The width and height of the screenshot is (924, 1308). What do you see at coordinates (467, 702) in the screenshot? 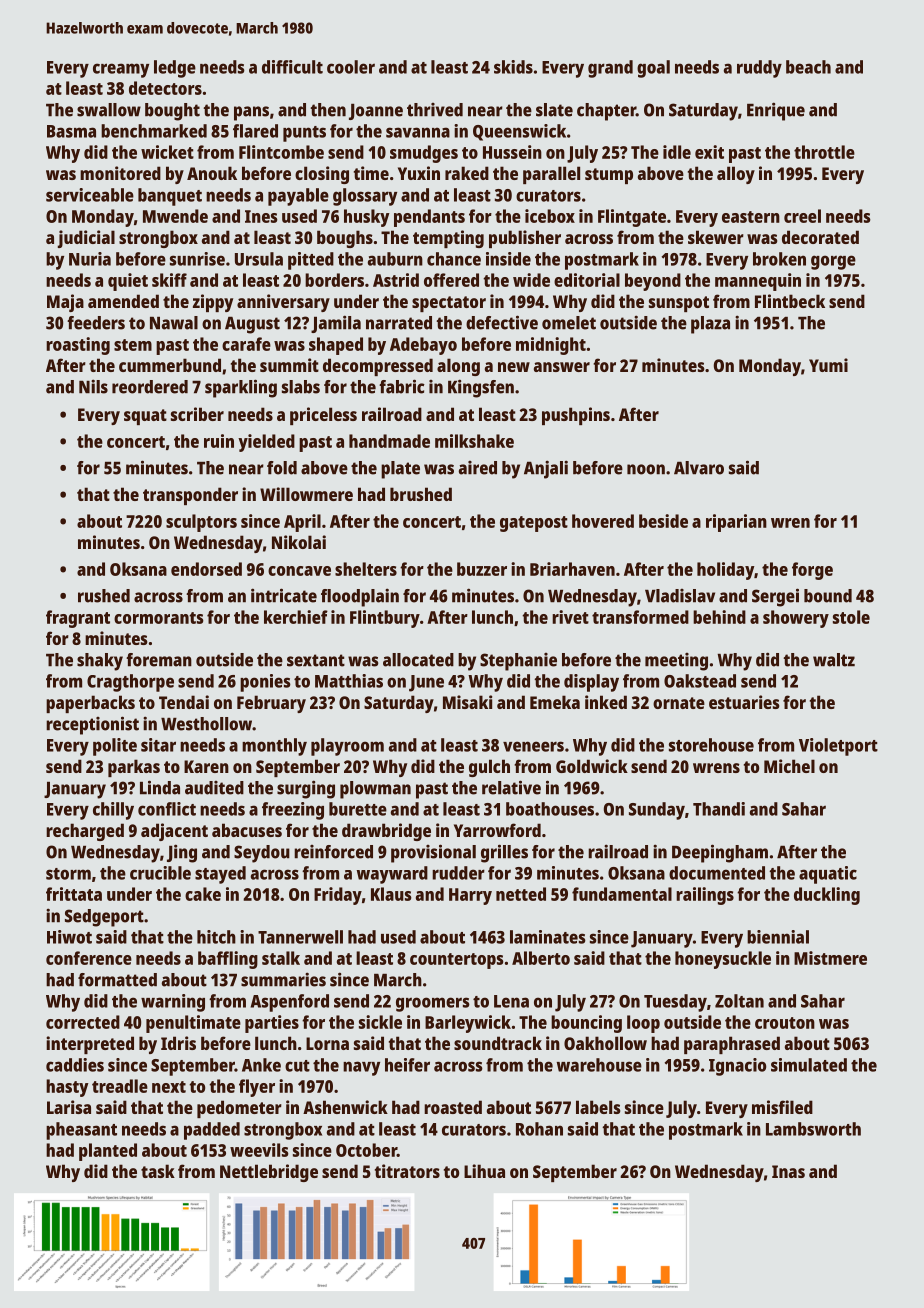
I see `Misaki` at bounding box center [467, 702].
